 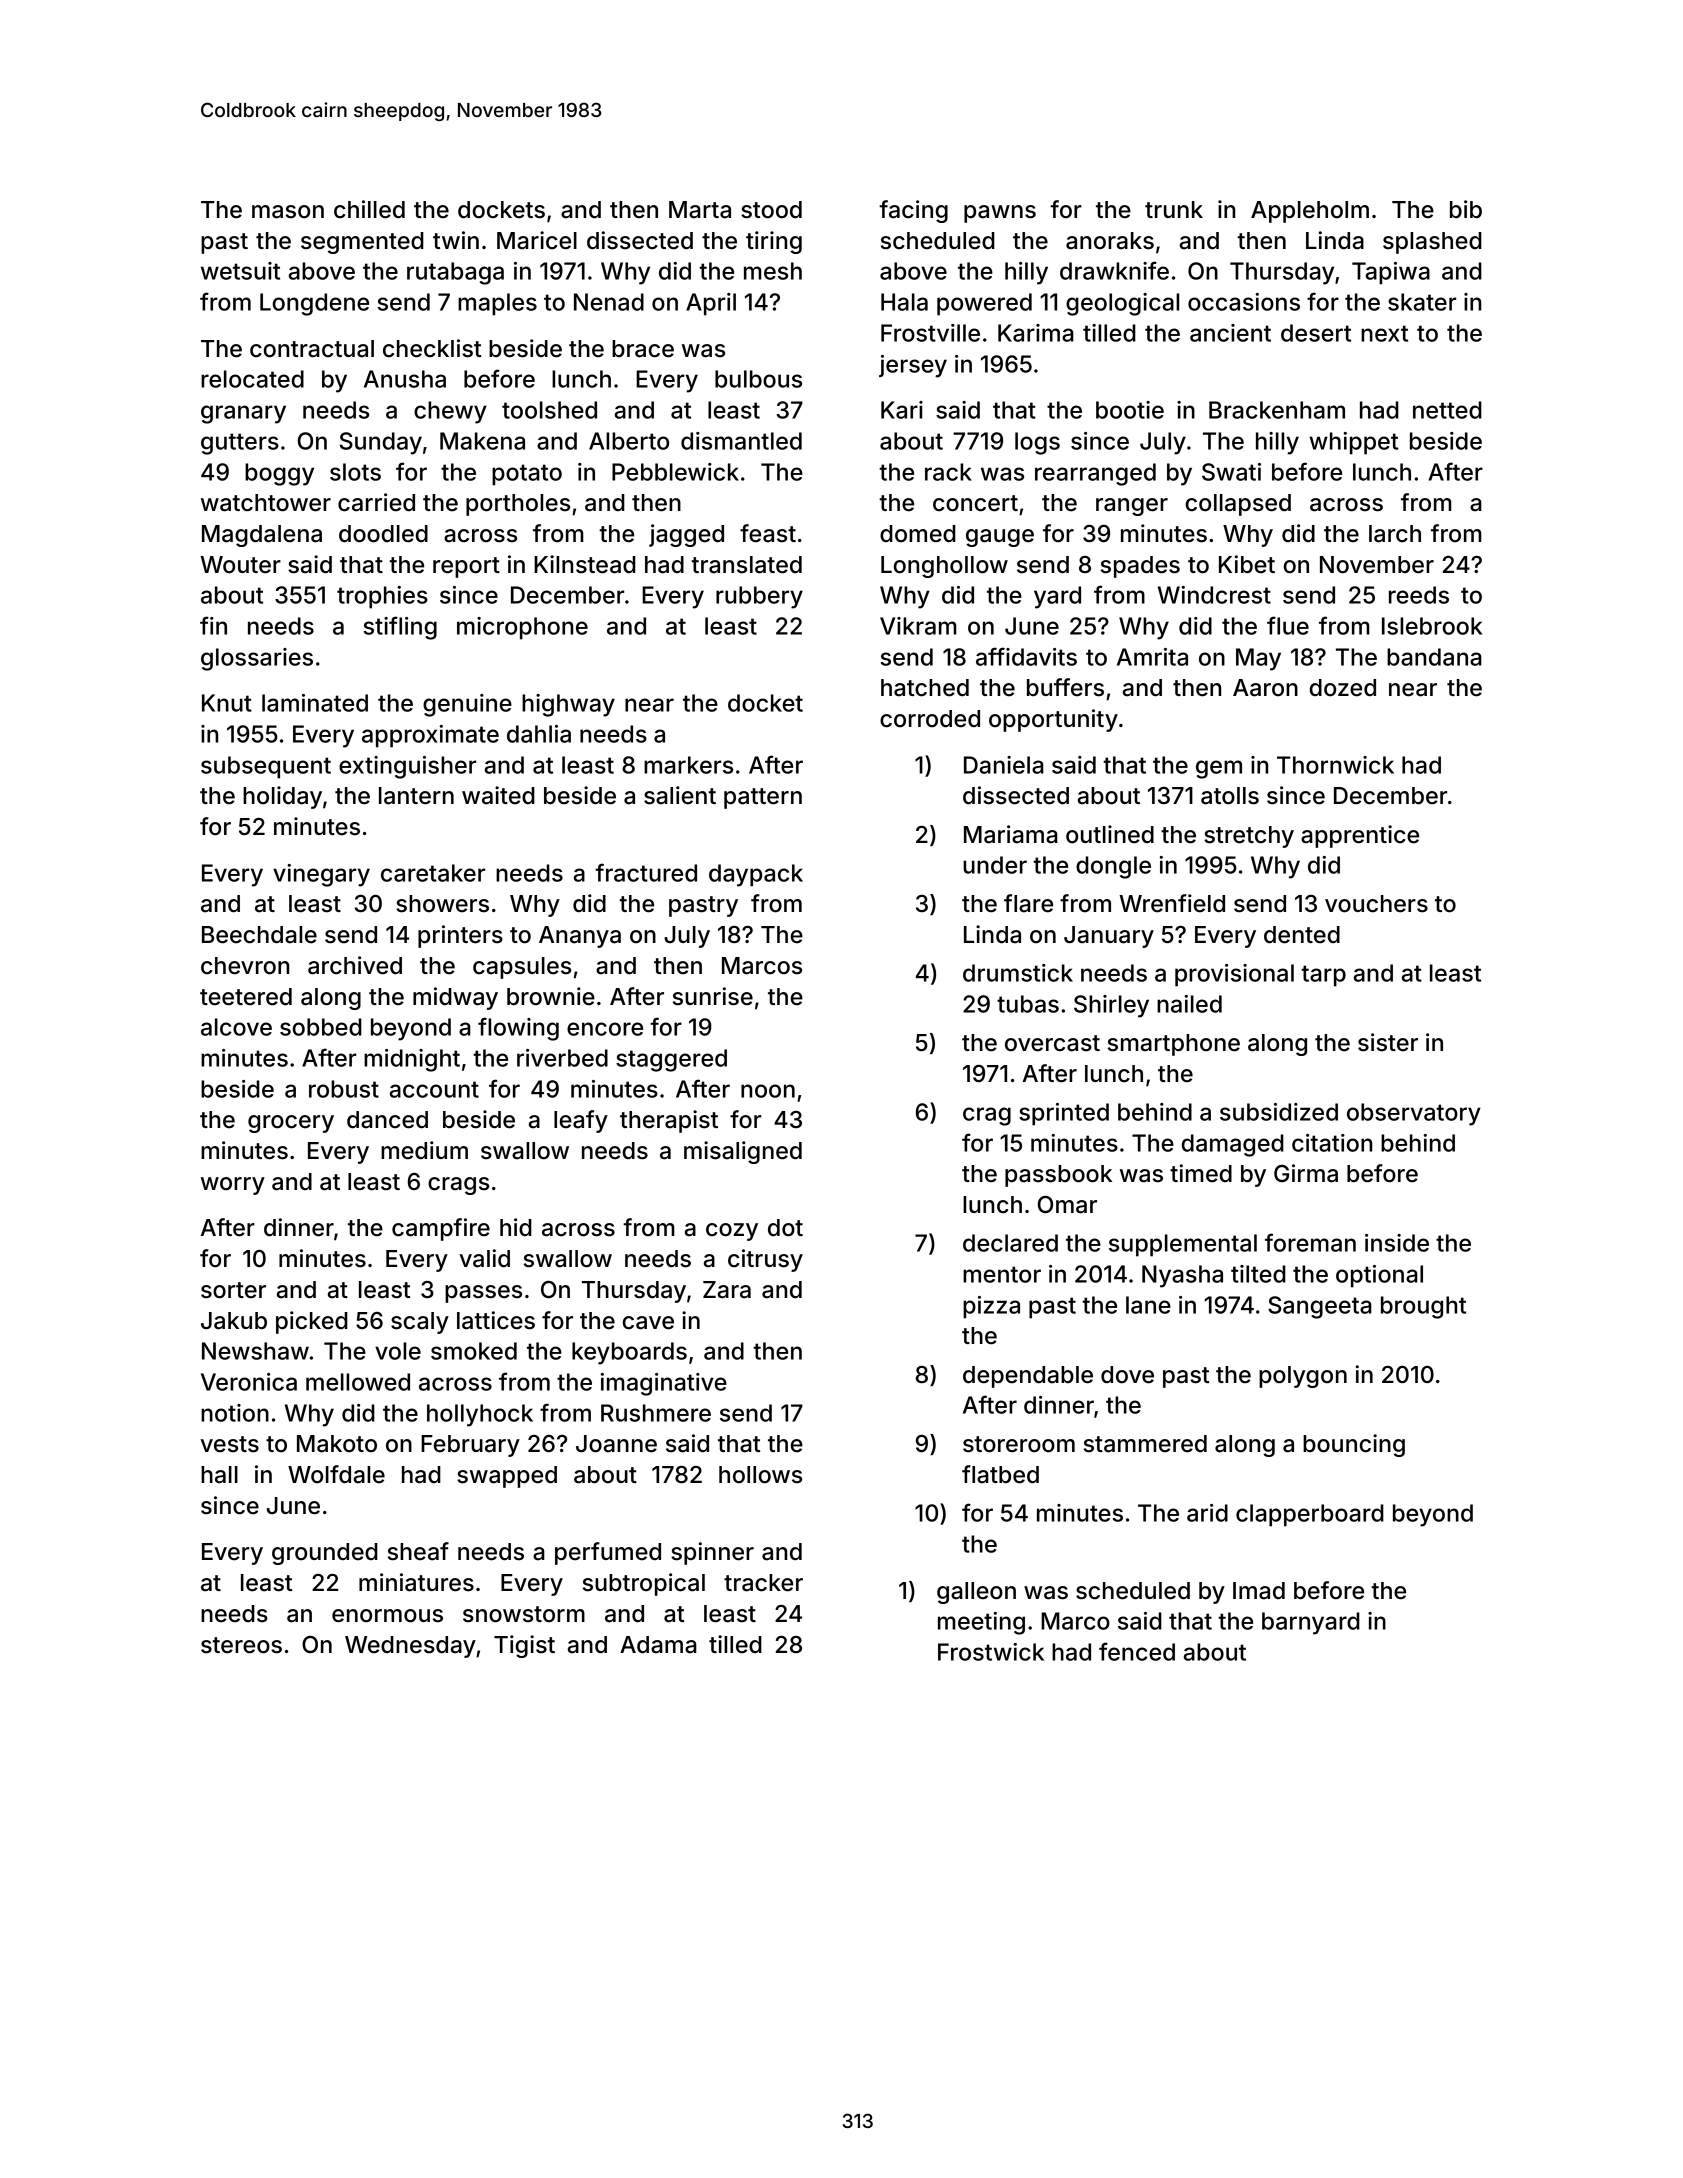 What do you see at coordinates (314, 304) in the document?
I see `Longdene` at bounding box center [314, 304].
